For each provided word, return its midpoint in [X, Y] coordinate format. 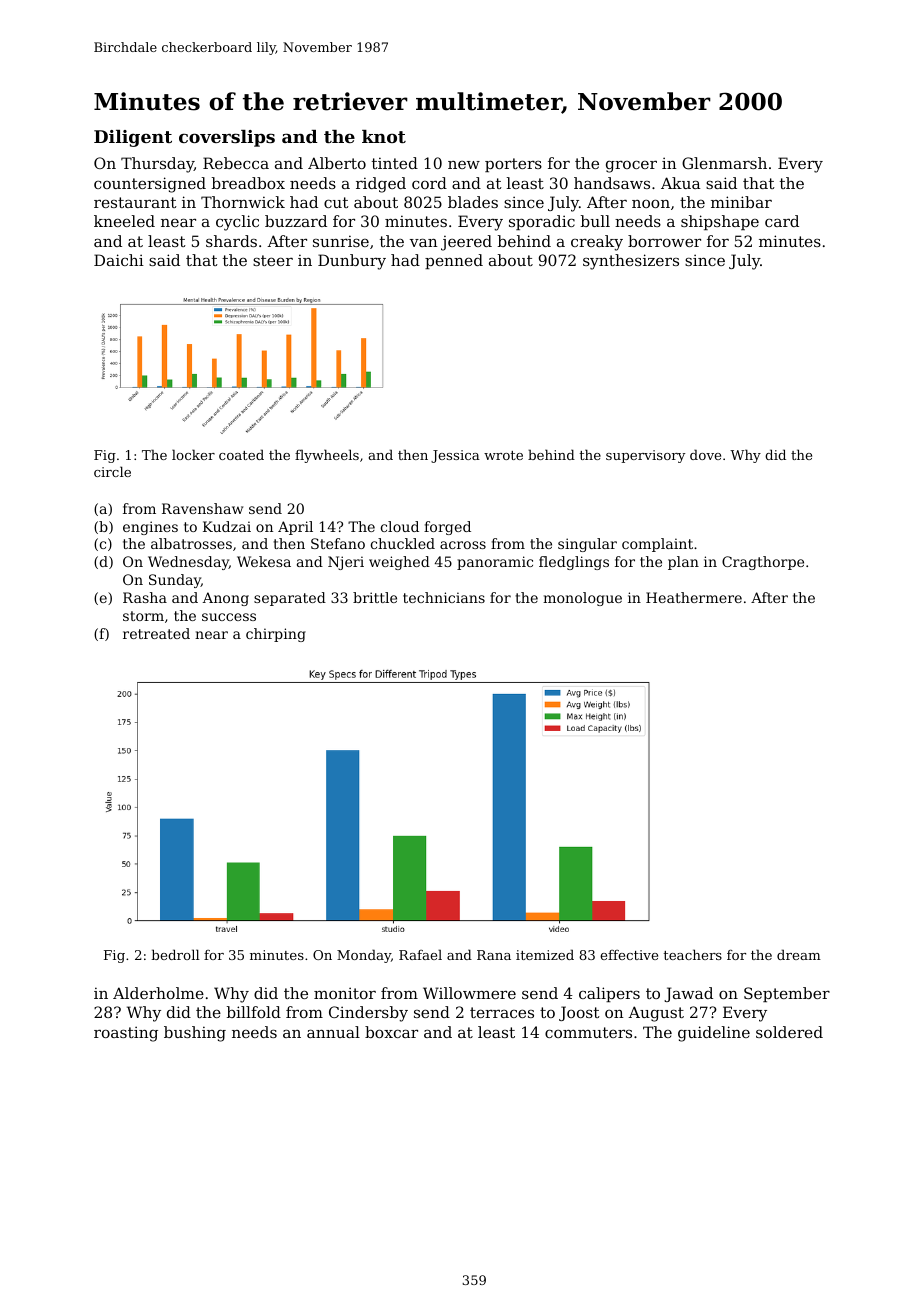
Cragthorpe [763, 563]
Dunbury [352, 262]
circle [112, 471]
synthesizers [631, 262]
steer [273, 260]
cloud [400, 526]
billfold [254, 1012]
